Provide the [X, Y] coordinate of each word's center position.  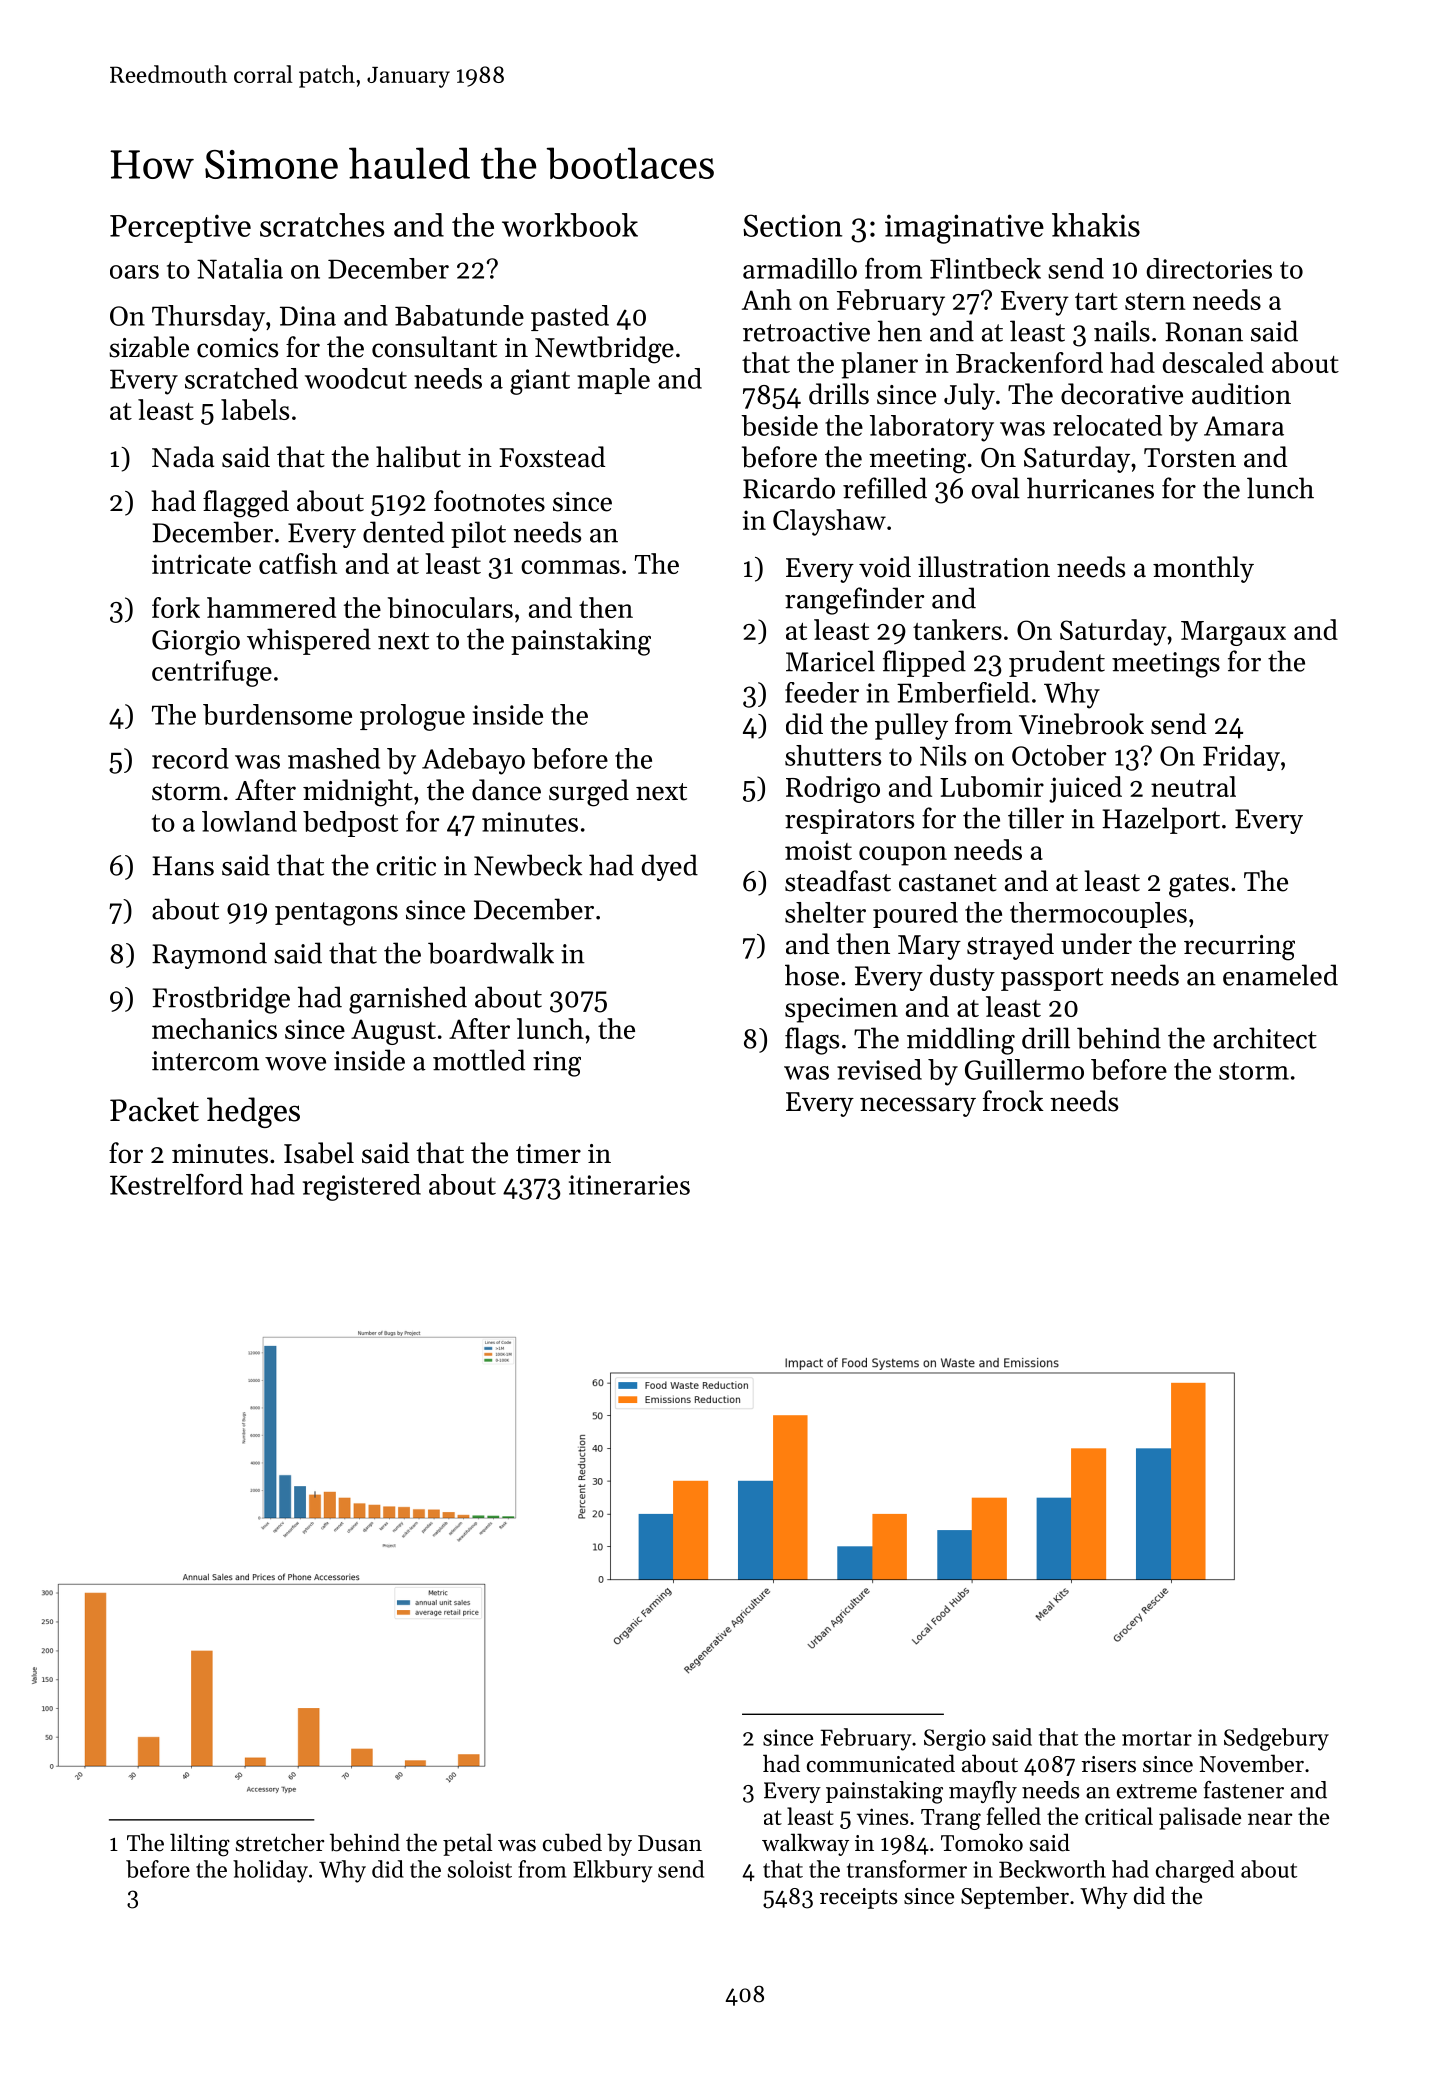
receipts [858, 1898]
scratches [322, 225]
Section [792, 225]
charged [1195, 1871]
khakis [1096, 225]
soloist [480, 1869]
